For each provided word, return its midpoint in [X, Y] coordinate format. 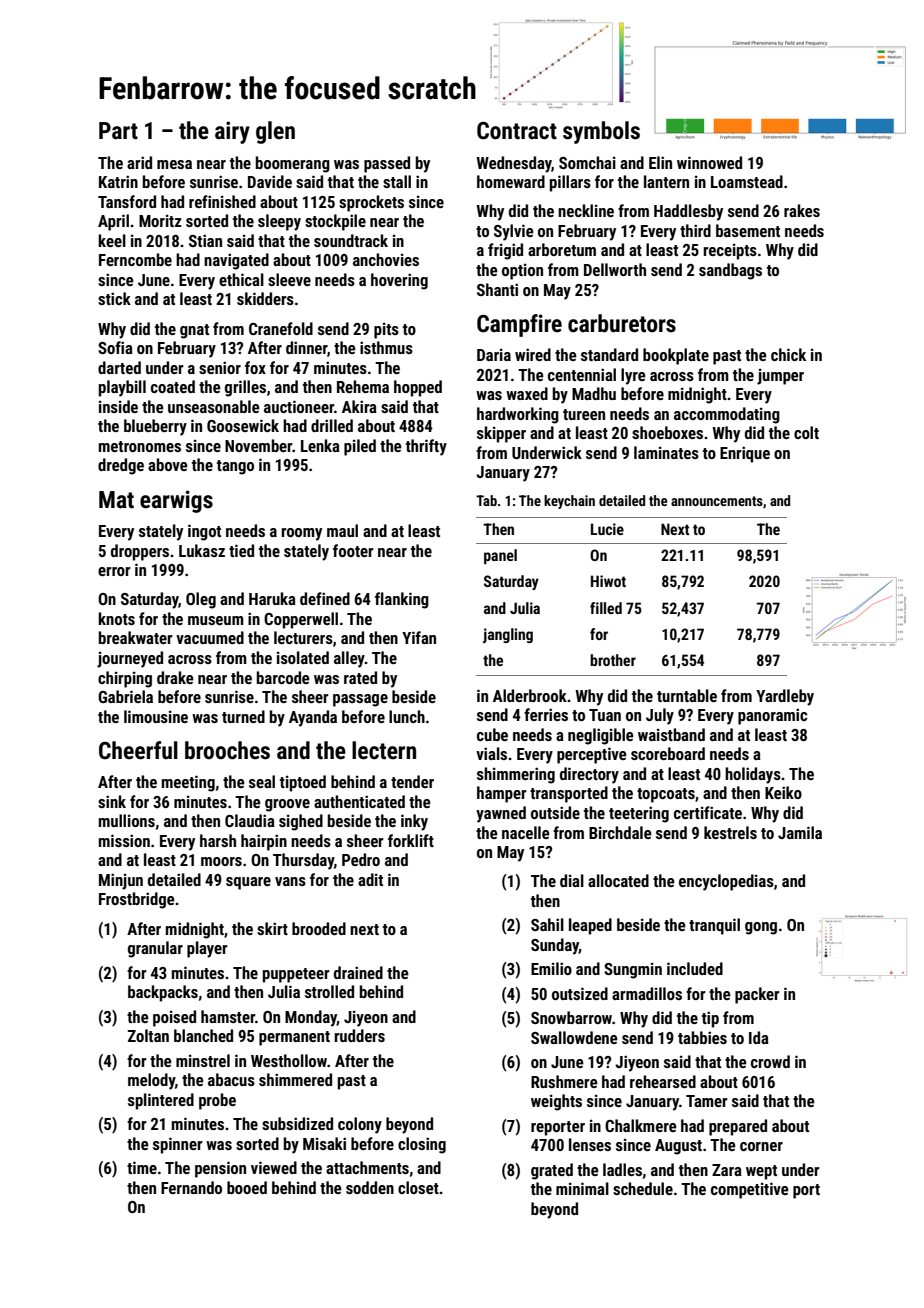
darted [119, 367]
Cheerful [138, 750]
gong [761, 928]
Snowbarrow [571, 1017]
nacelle [526, 832]
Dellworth [615, 269]
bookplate [676, 356]
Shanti [497, 289]
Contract [517, 131]
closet [418, 1187]
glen [275, 132]
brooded [319, 928]
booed [247, 1187]
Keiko [783, 792]
